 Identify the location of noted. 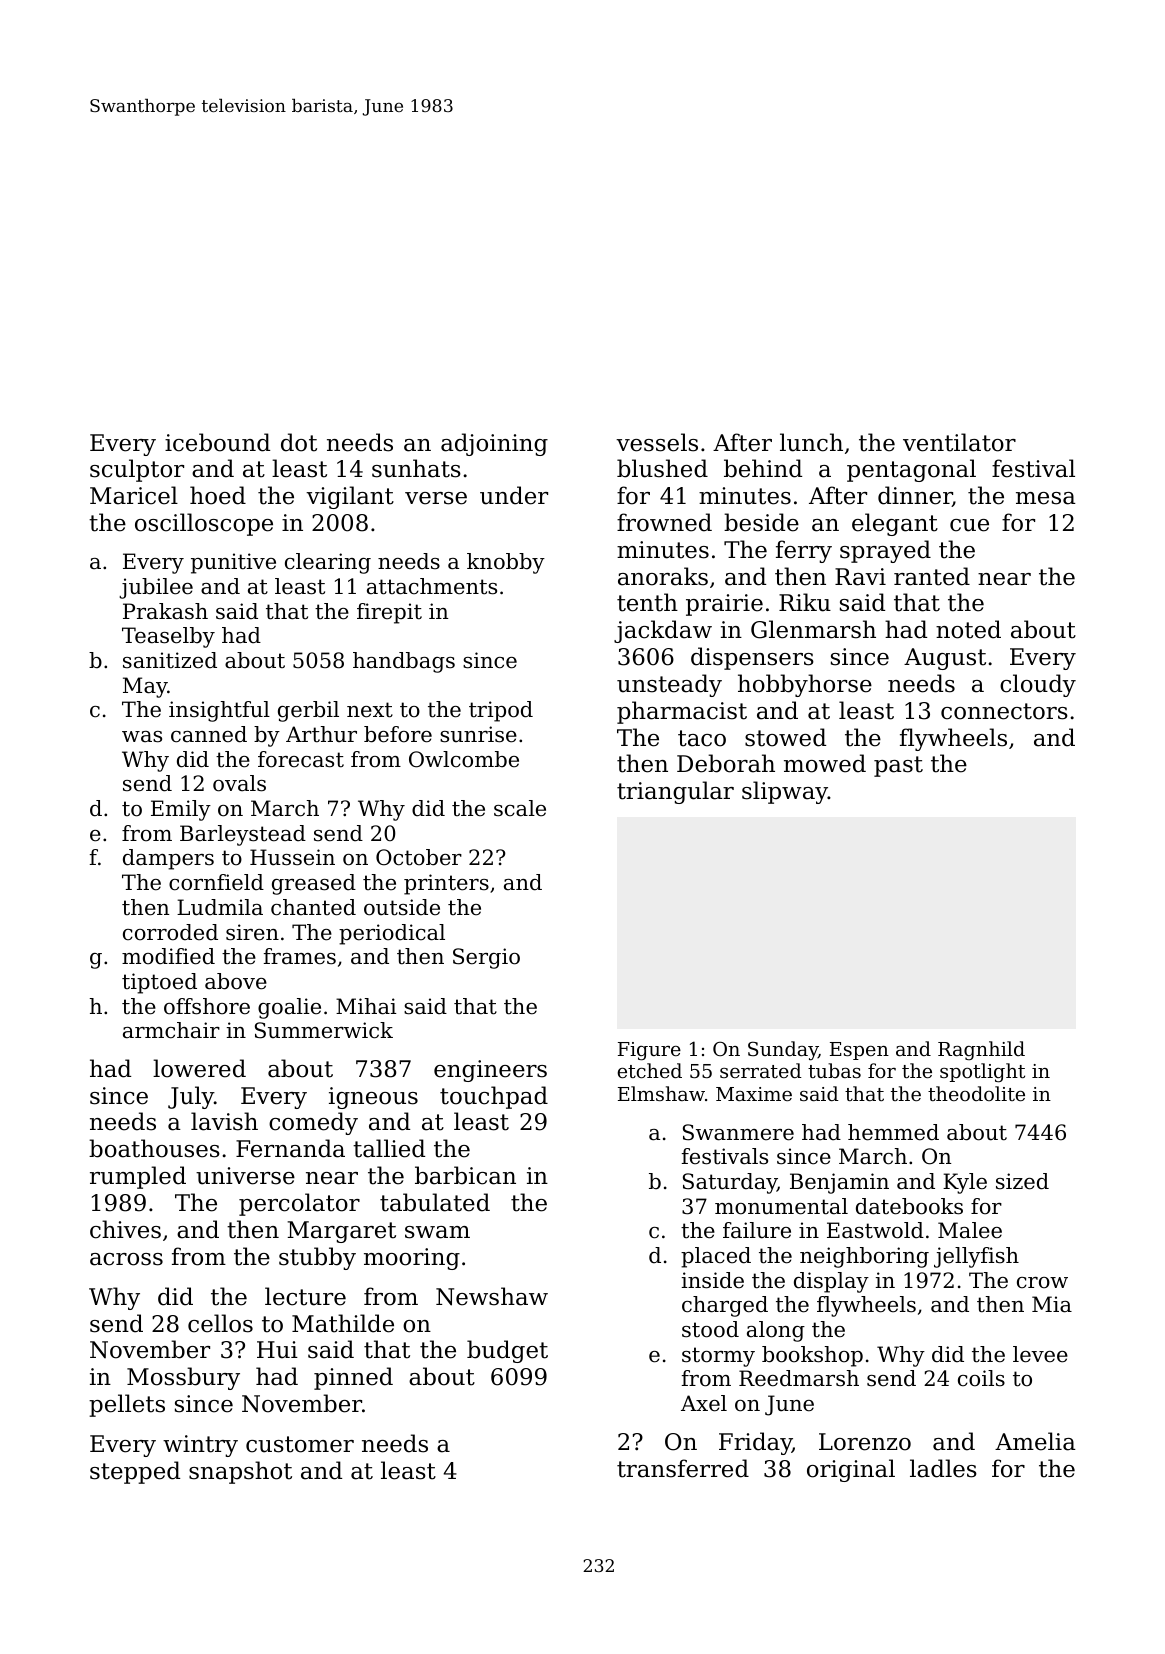
(968, 629).
